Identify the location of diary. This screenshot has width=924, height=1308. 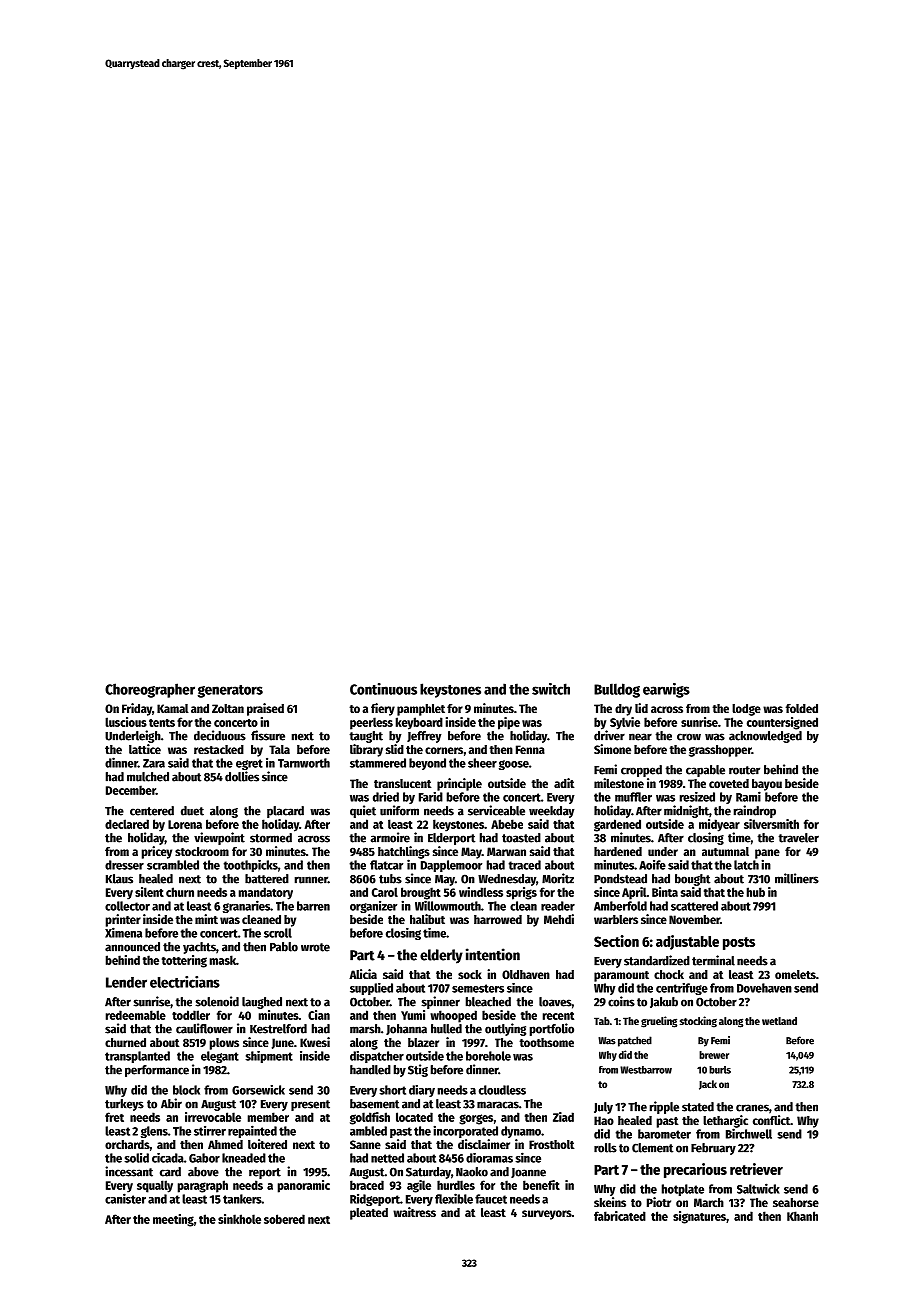
(422, 1091).
